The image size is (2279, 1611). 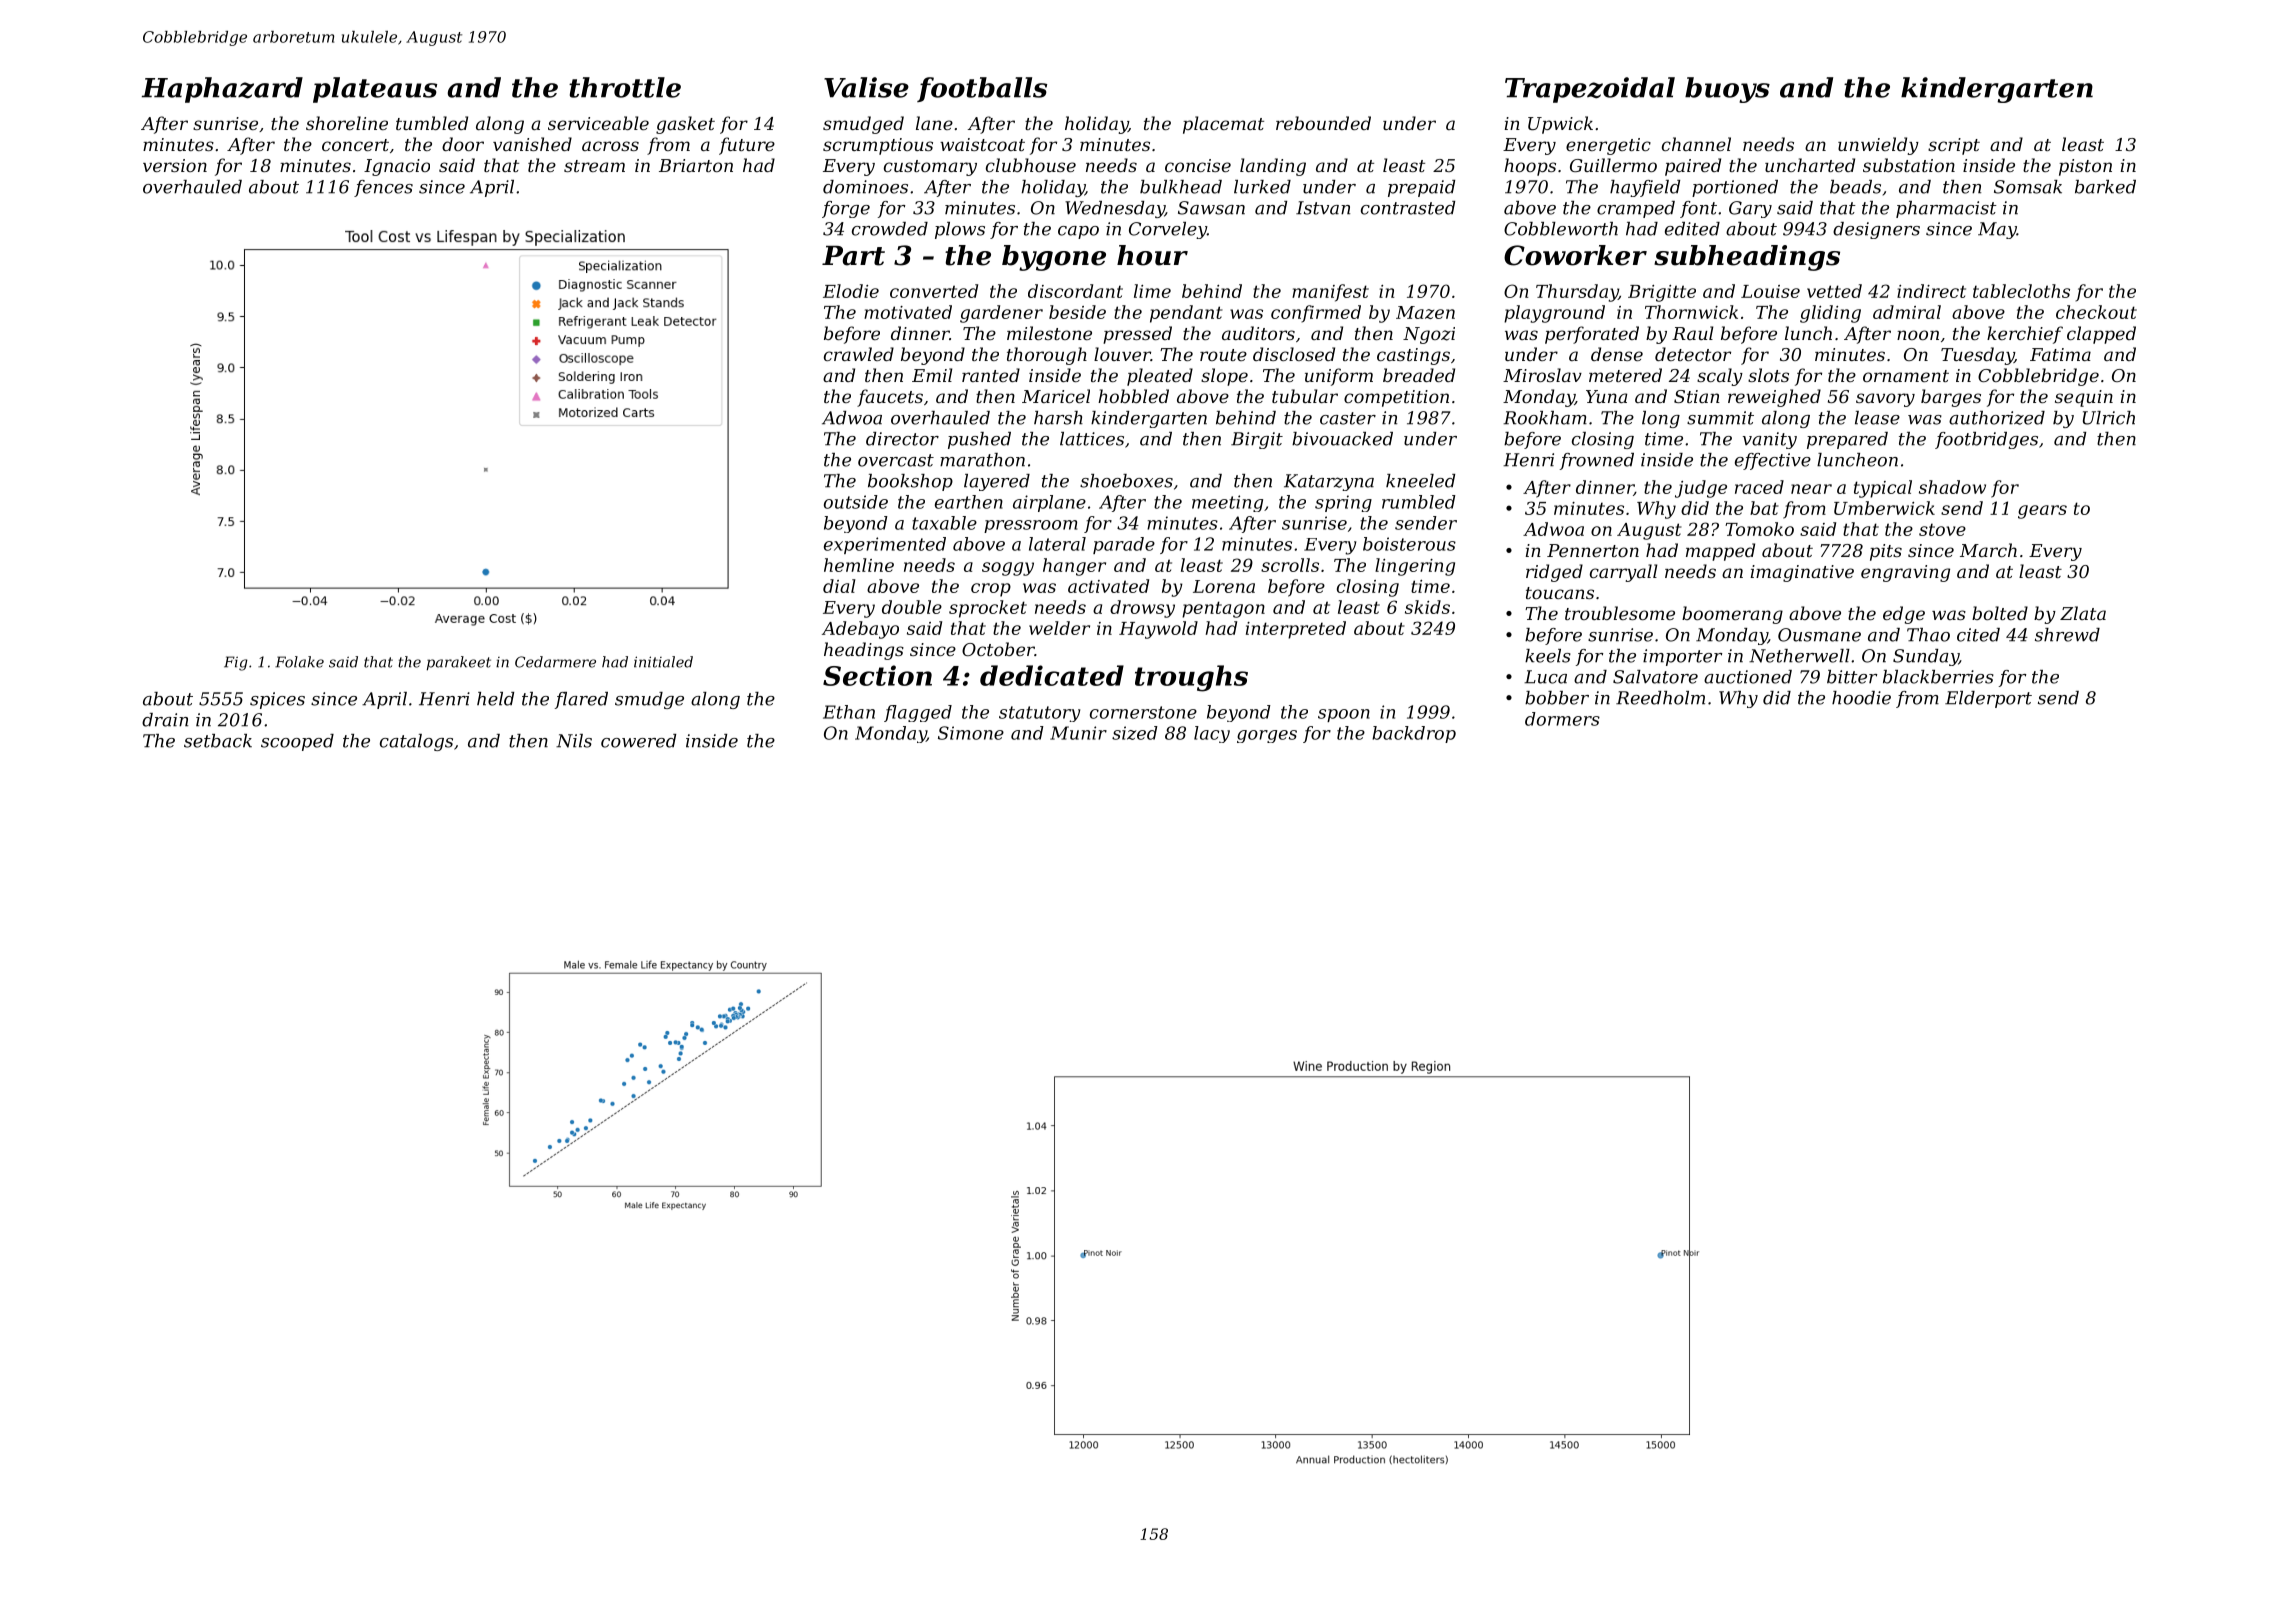 What do you see at coordinates (1768, 375) in the screenshot?
I see `slots` at bounding box center [1768, 375].
